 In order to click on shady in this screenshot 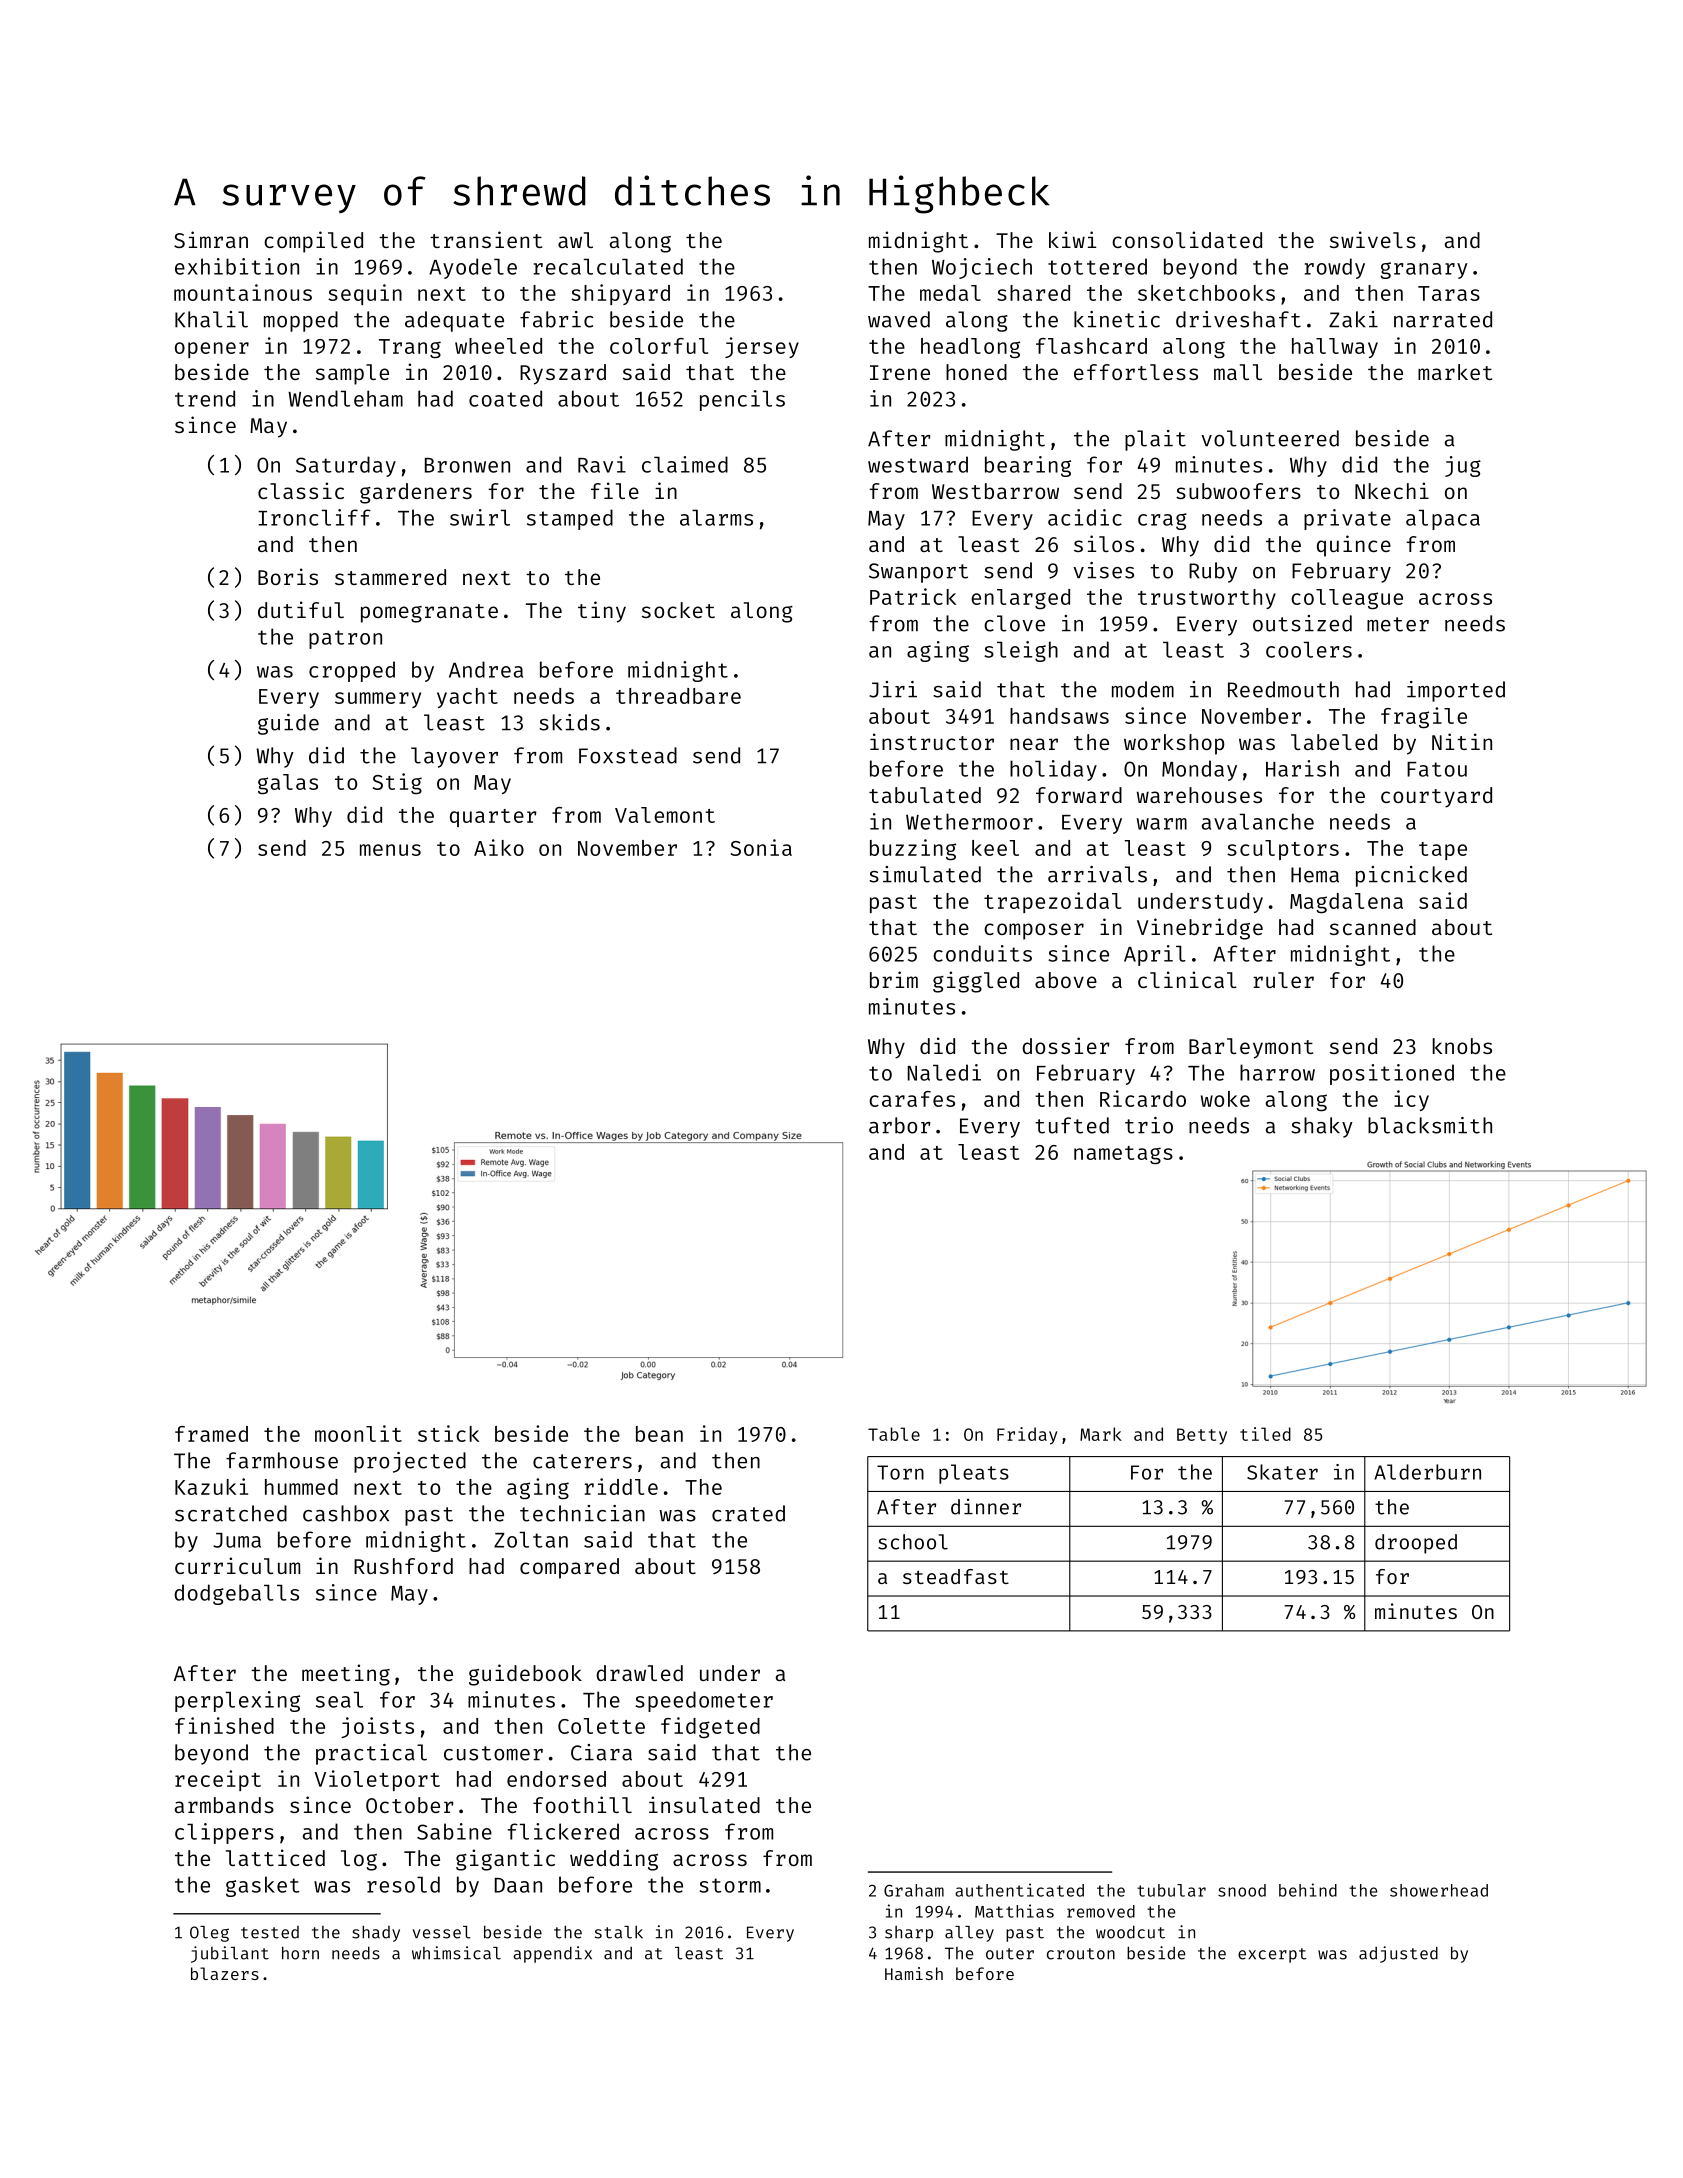, I will do `click(376, 1933)`.
